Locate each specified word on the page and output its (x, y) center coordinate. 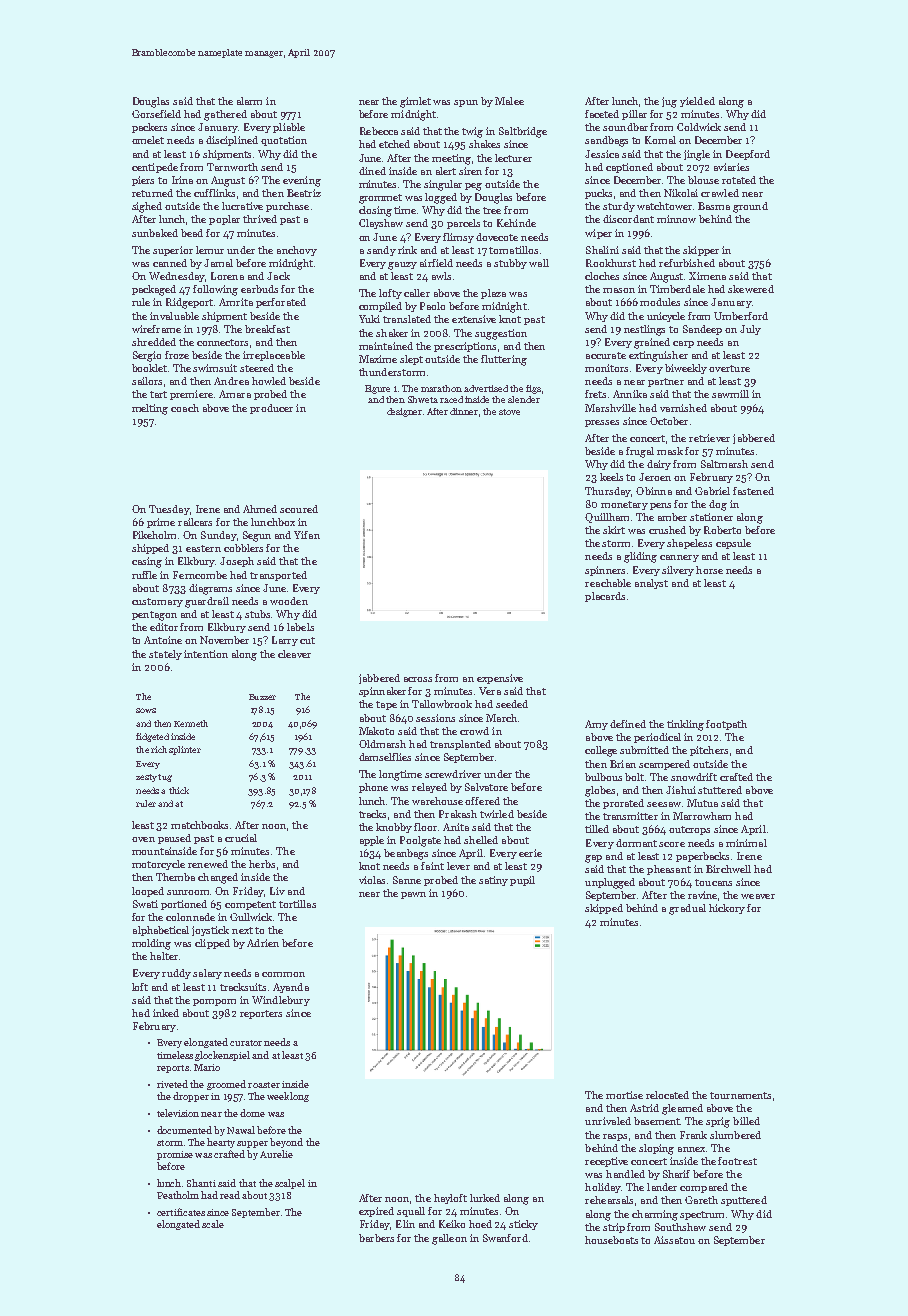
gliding (640, 557)
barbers (376, 1238)
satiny (493, 881)
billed (746, 1121)
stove (509, 412)
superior (173, 251)
